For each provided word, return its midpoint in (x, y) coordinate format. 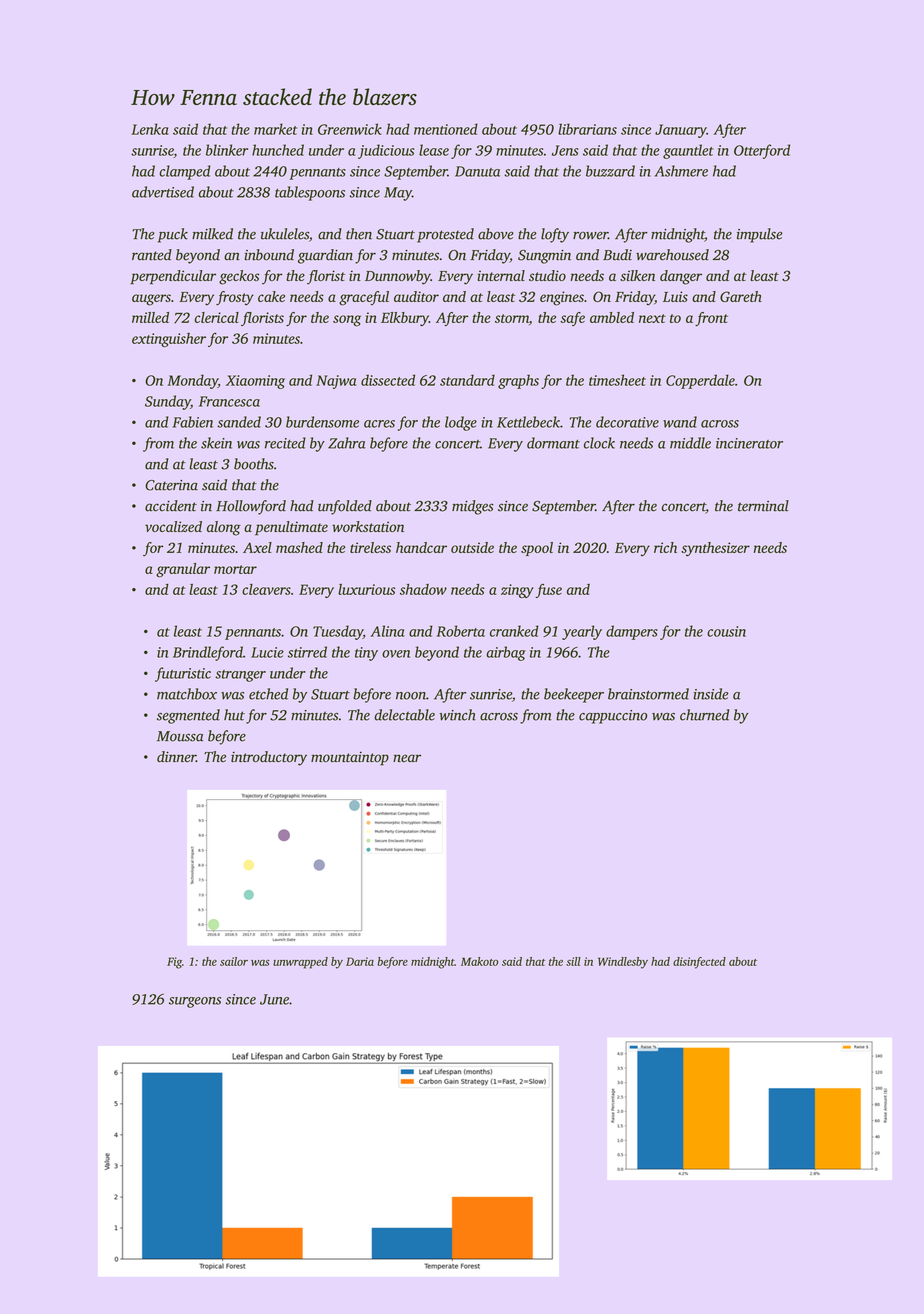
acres (379, 424)
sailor (234, 961)
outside (472, 547)
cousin (726, 631)
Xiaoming (255, 382)
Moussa (180, 736)
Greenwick (350, 129)
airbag (506, 653)
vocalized (173, 526)
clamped (185, 172)
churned (704, 715)
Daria (360, 961)
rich (665, 547)
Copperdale (700, 381)
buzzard (610, 171)
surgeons (195, 1002)
